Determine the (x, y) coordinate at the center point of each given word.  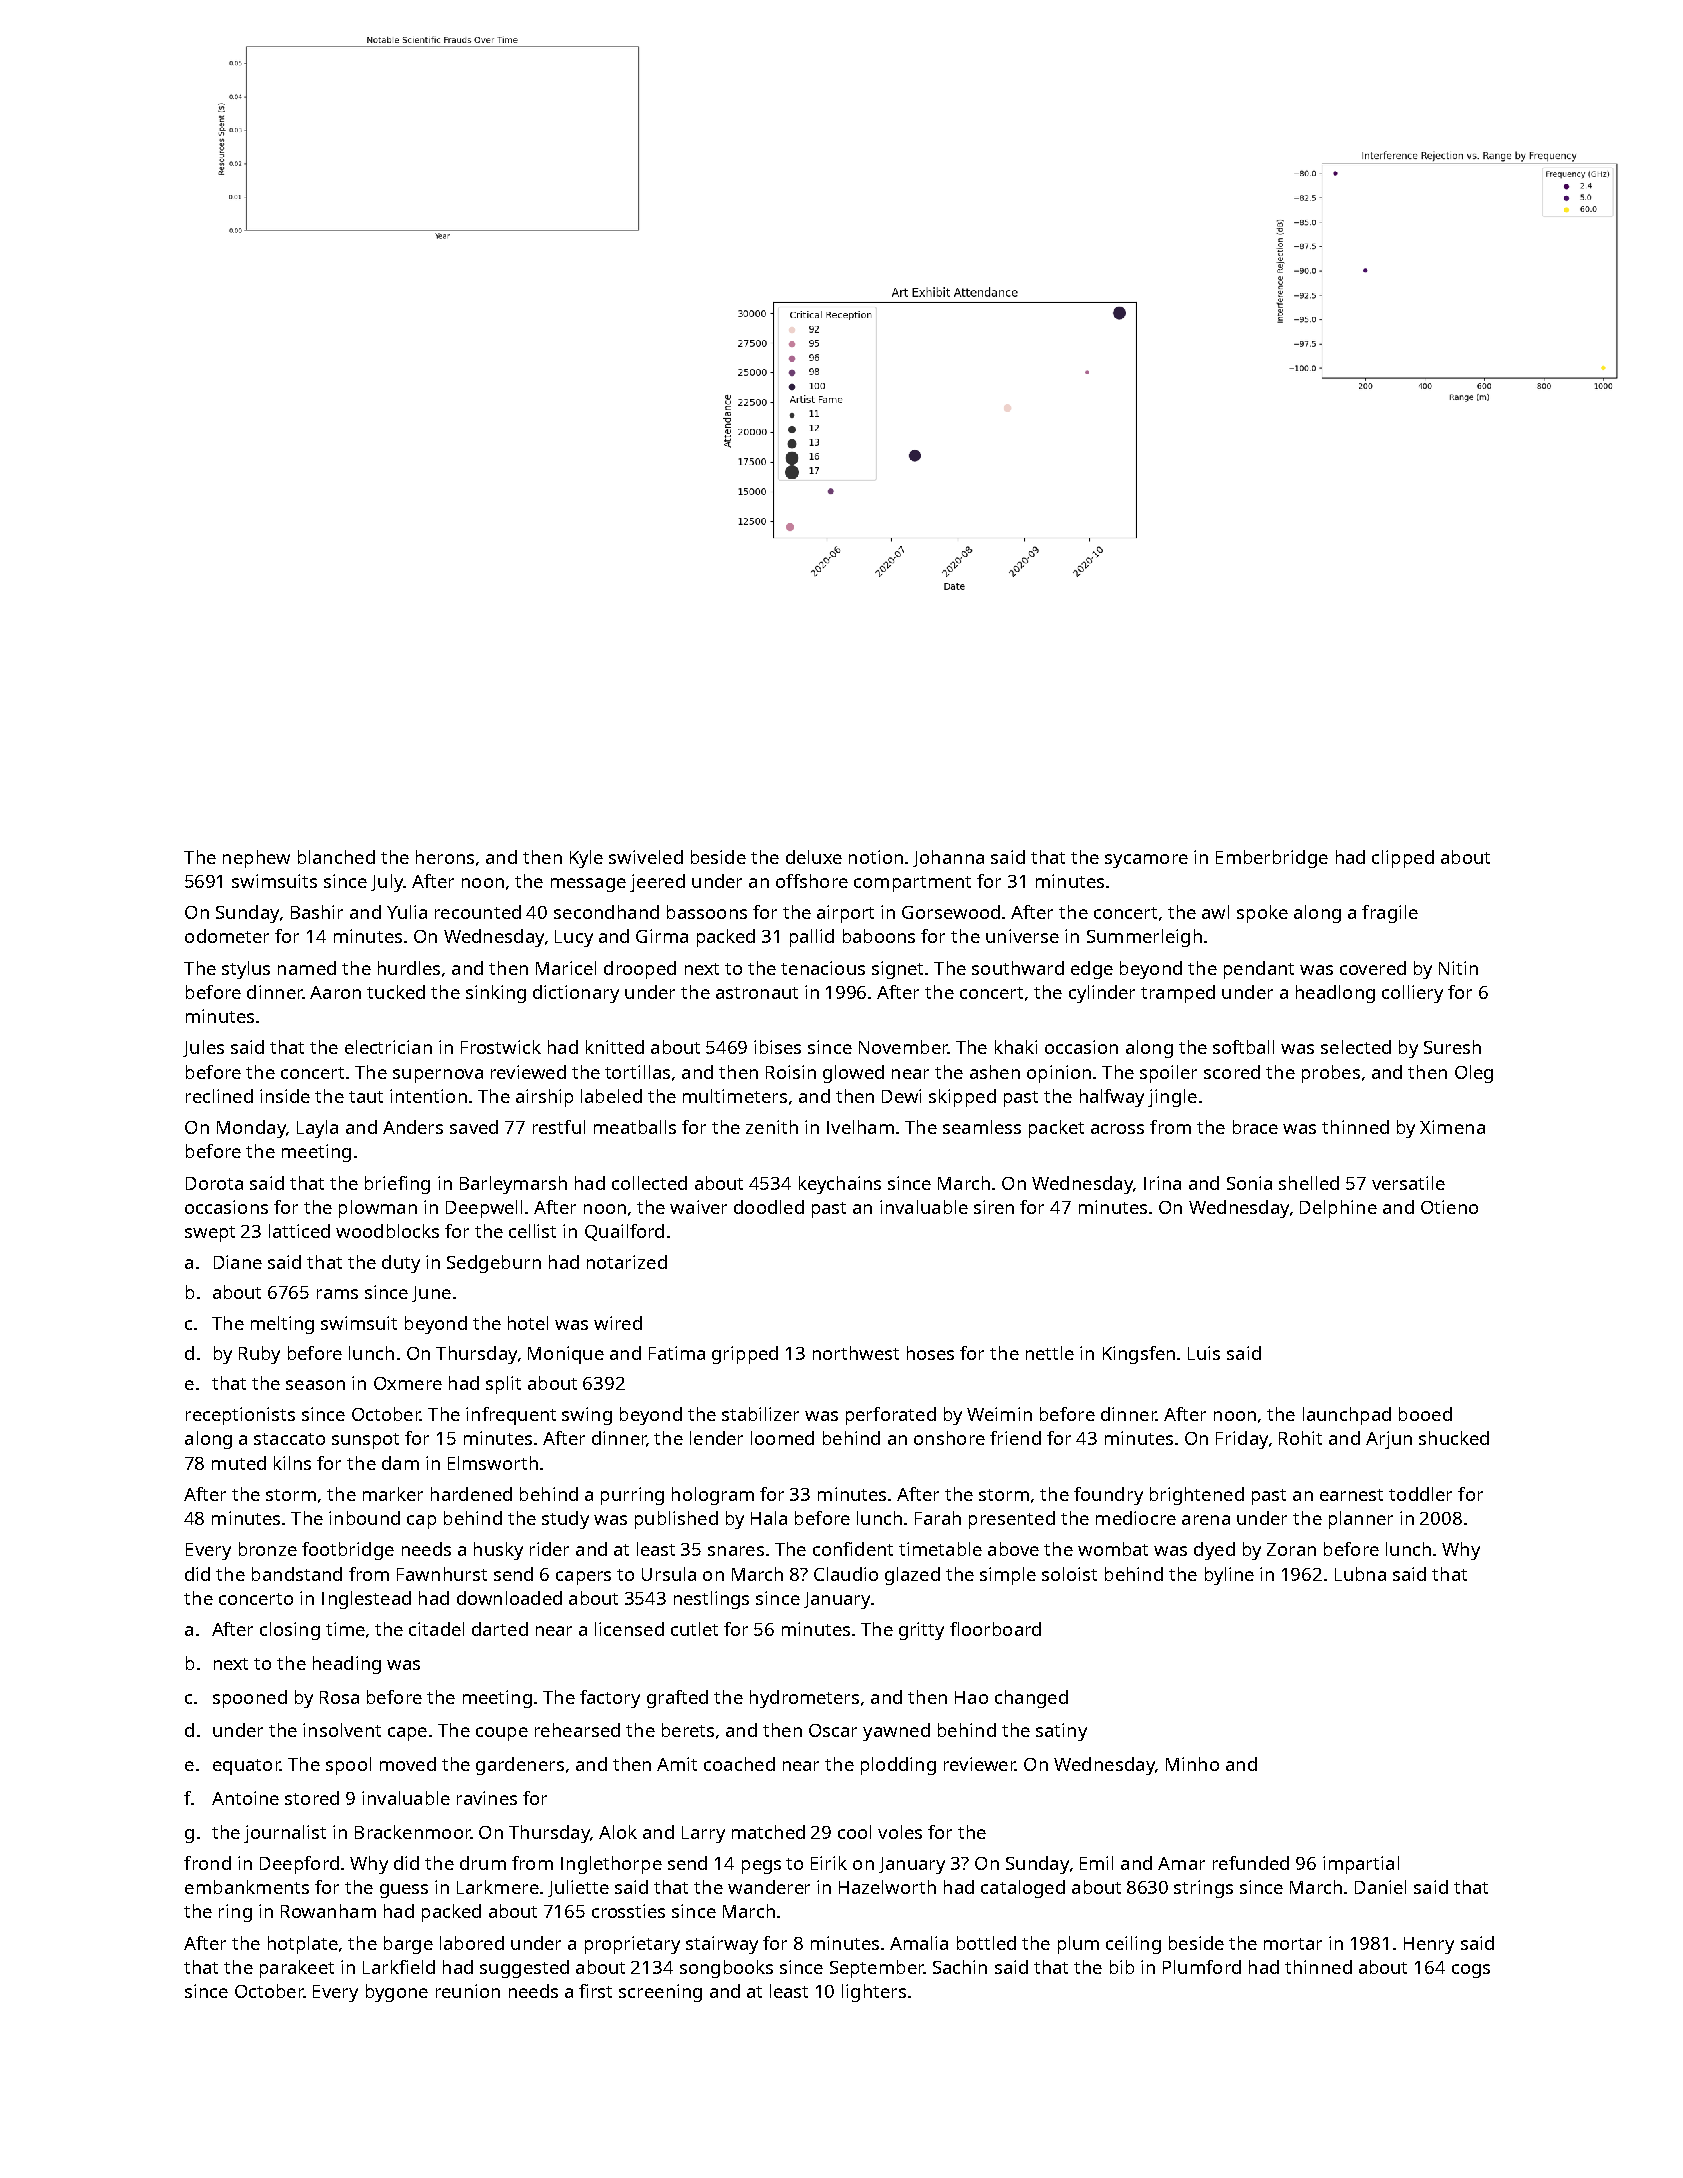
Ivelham (860, 1127)
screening (660, 1993)
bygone (397, 1993)
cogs (1471, 1971)
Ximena (1452, 1127)
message (588, 885)
